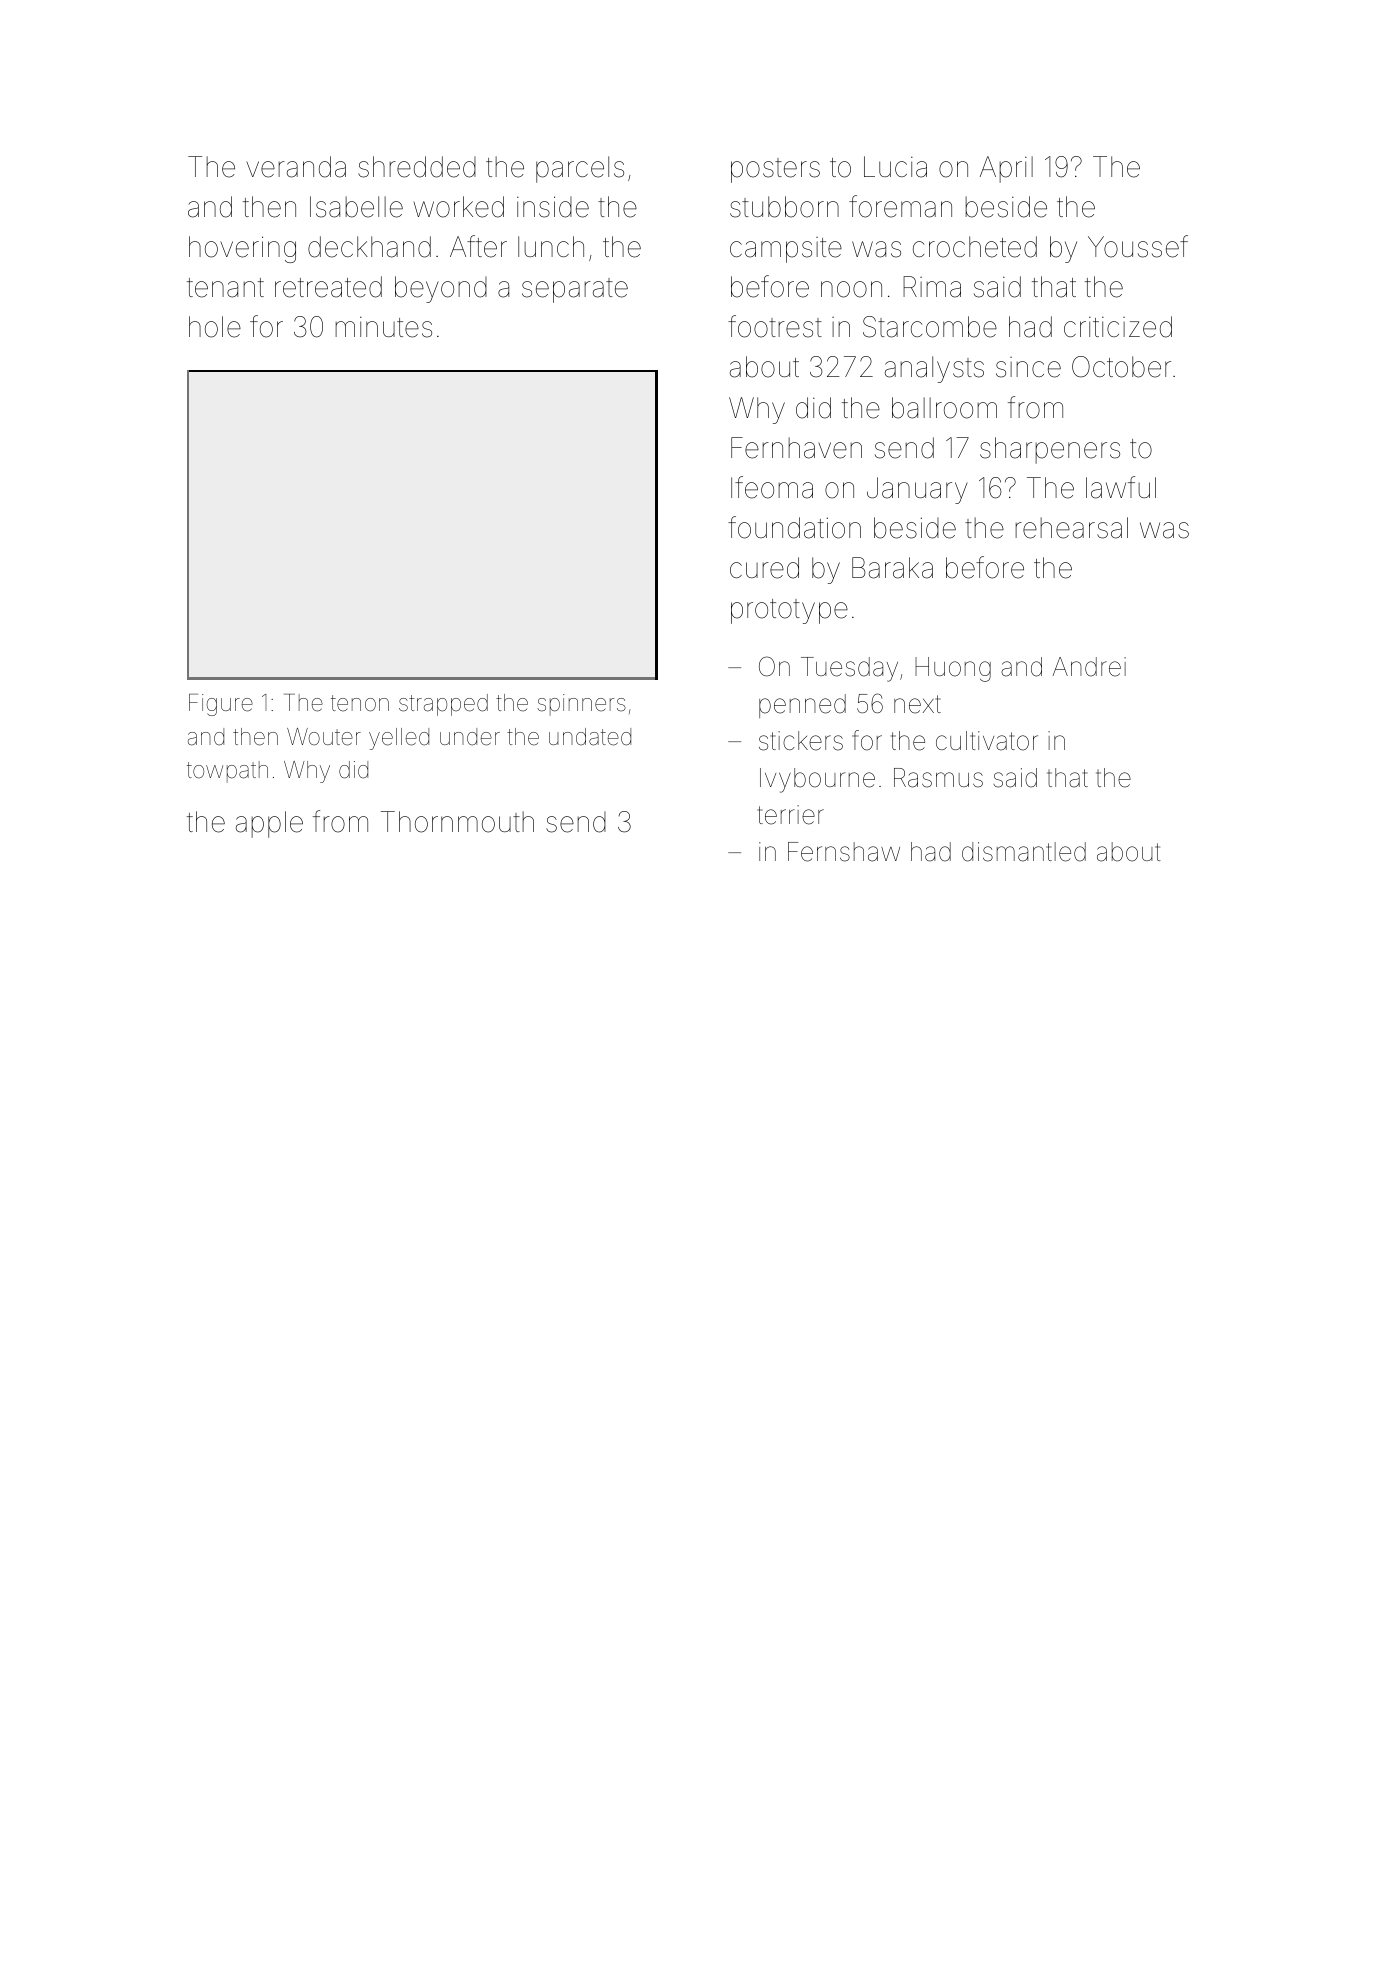 The height and width of the screenshot is (1969, 1386). What do you see at coordinates (944, 408) in the screenshot?
I see `ballroom` at bounding box center [944, 408].
